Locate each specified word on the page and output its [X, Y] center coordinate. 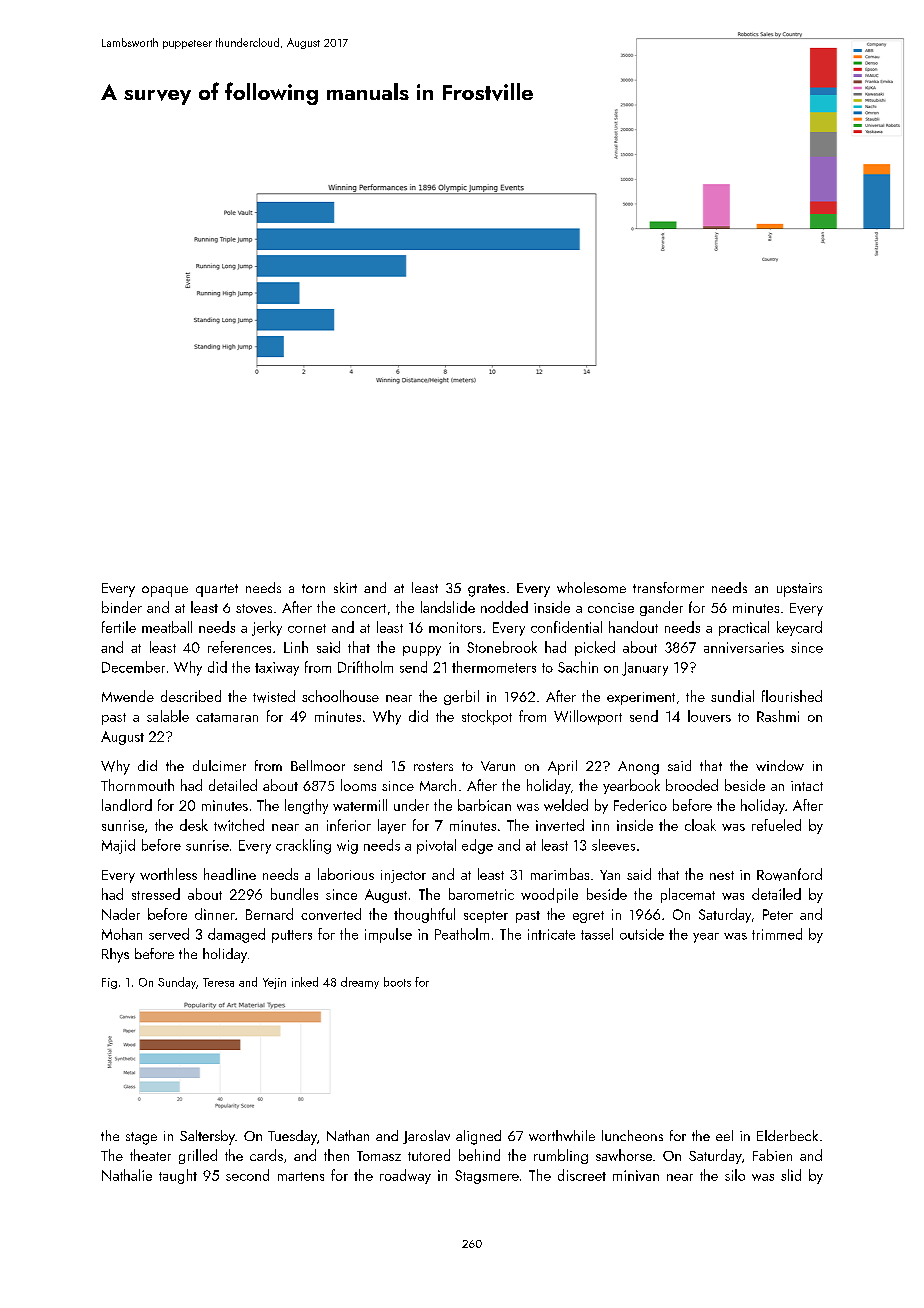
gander [661, 608]
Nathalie [127, 1175]
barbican [484, 805]
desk [194, 825]
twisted [274, 696]
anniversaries [744, 647]
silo [735, 1175]
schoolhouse [340, 696]
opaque [165, 591]
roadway [405, 1176]
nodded [504, 607]
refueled [776, 825]
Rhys [115, 955]
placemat [688, 895]
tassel [597, 934]
